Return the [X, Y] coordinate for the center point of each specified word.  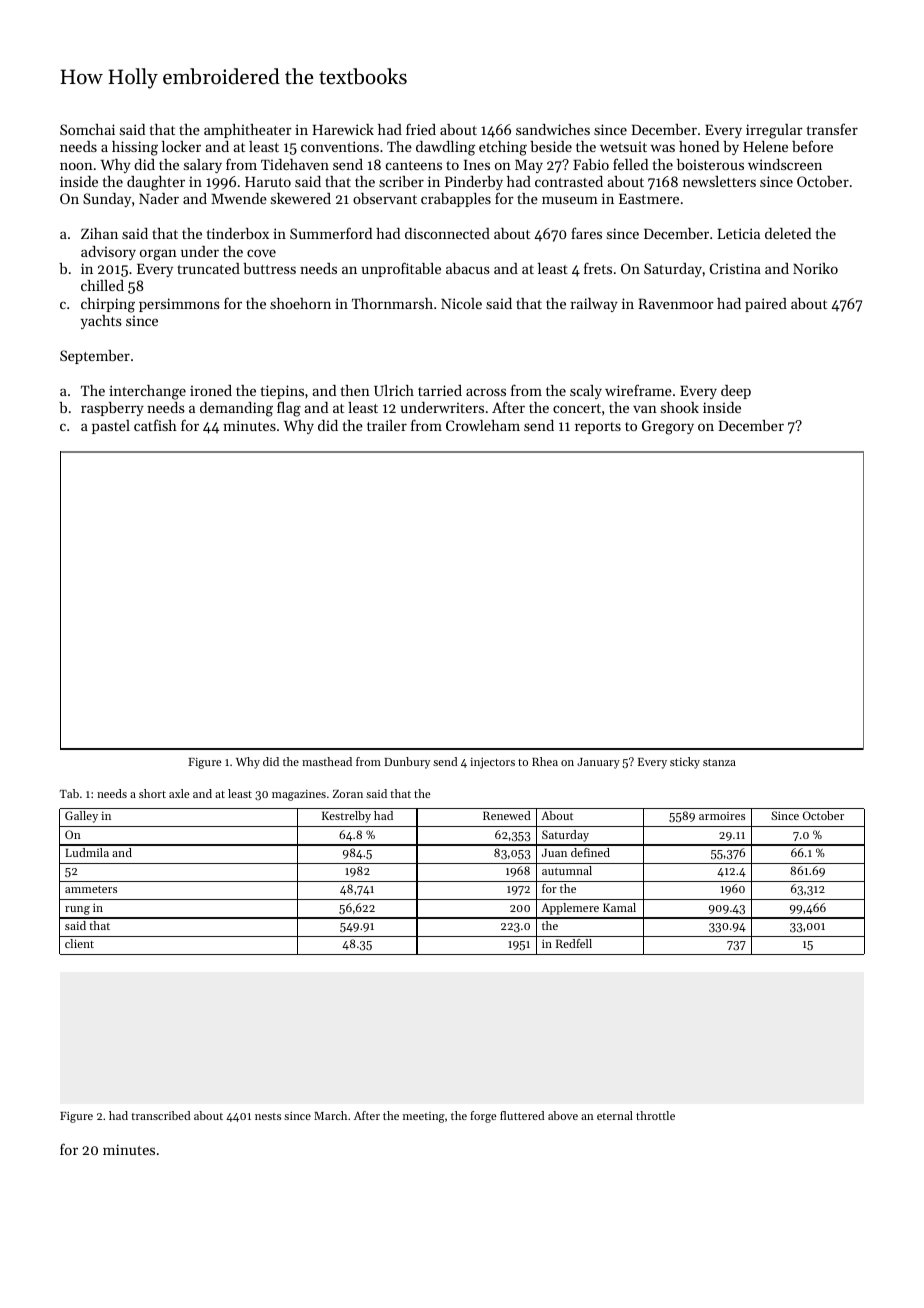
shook [680, 407]
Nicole [461, 303]
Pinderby [474, 183]
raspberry [112, 409]
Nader [159, 198]
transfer [832, 129]
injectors [492, 763]
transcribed [161, 1115]
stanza [719, 762]
